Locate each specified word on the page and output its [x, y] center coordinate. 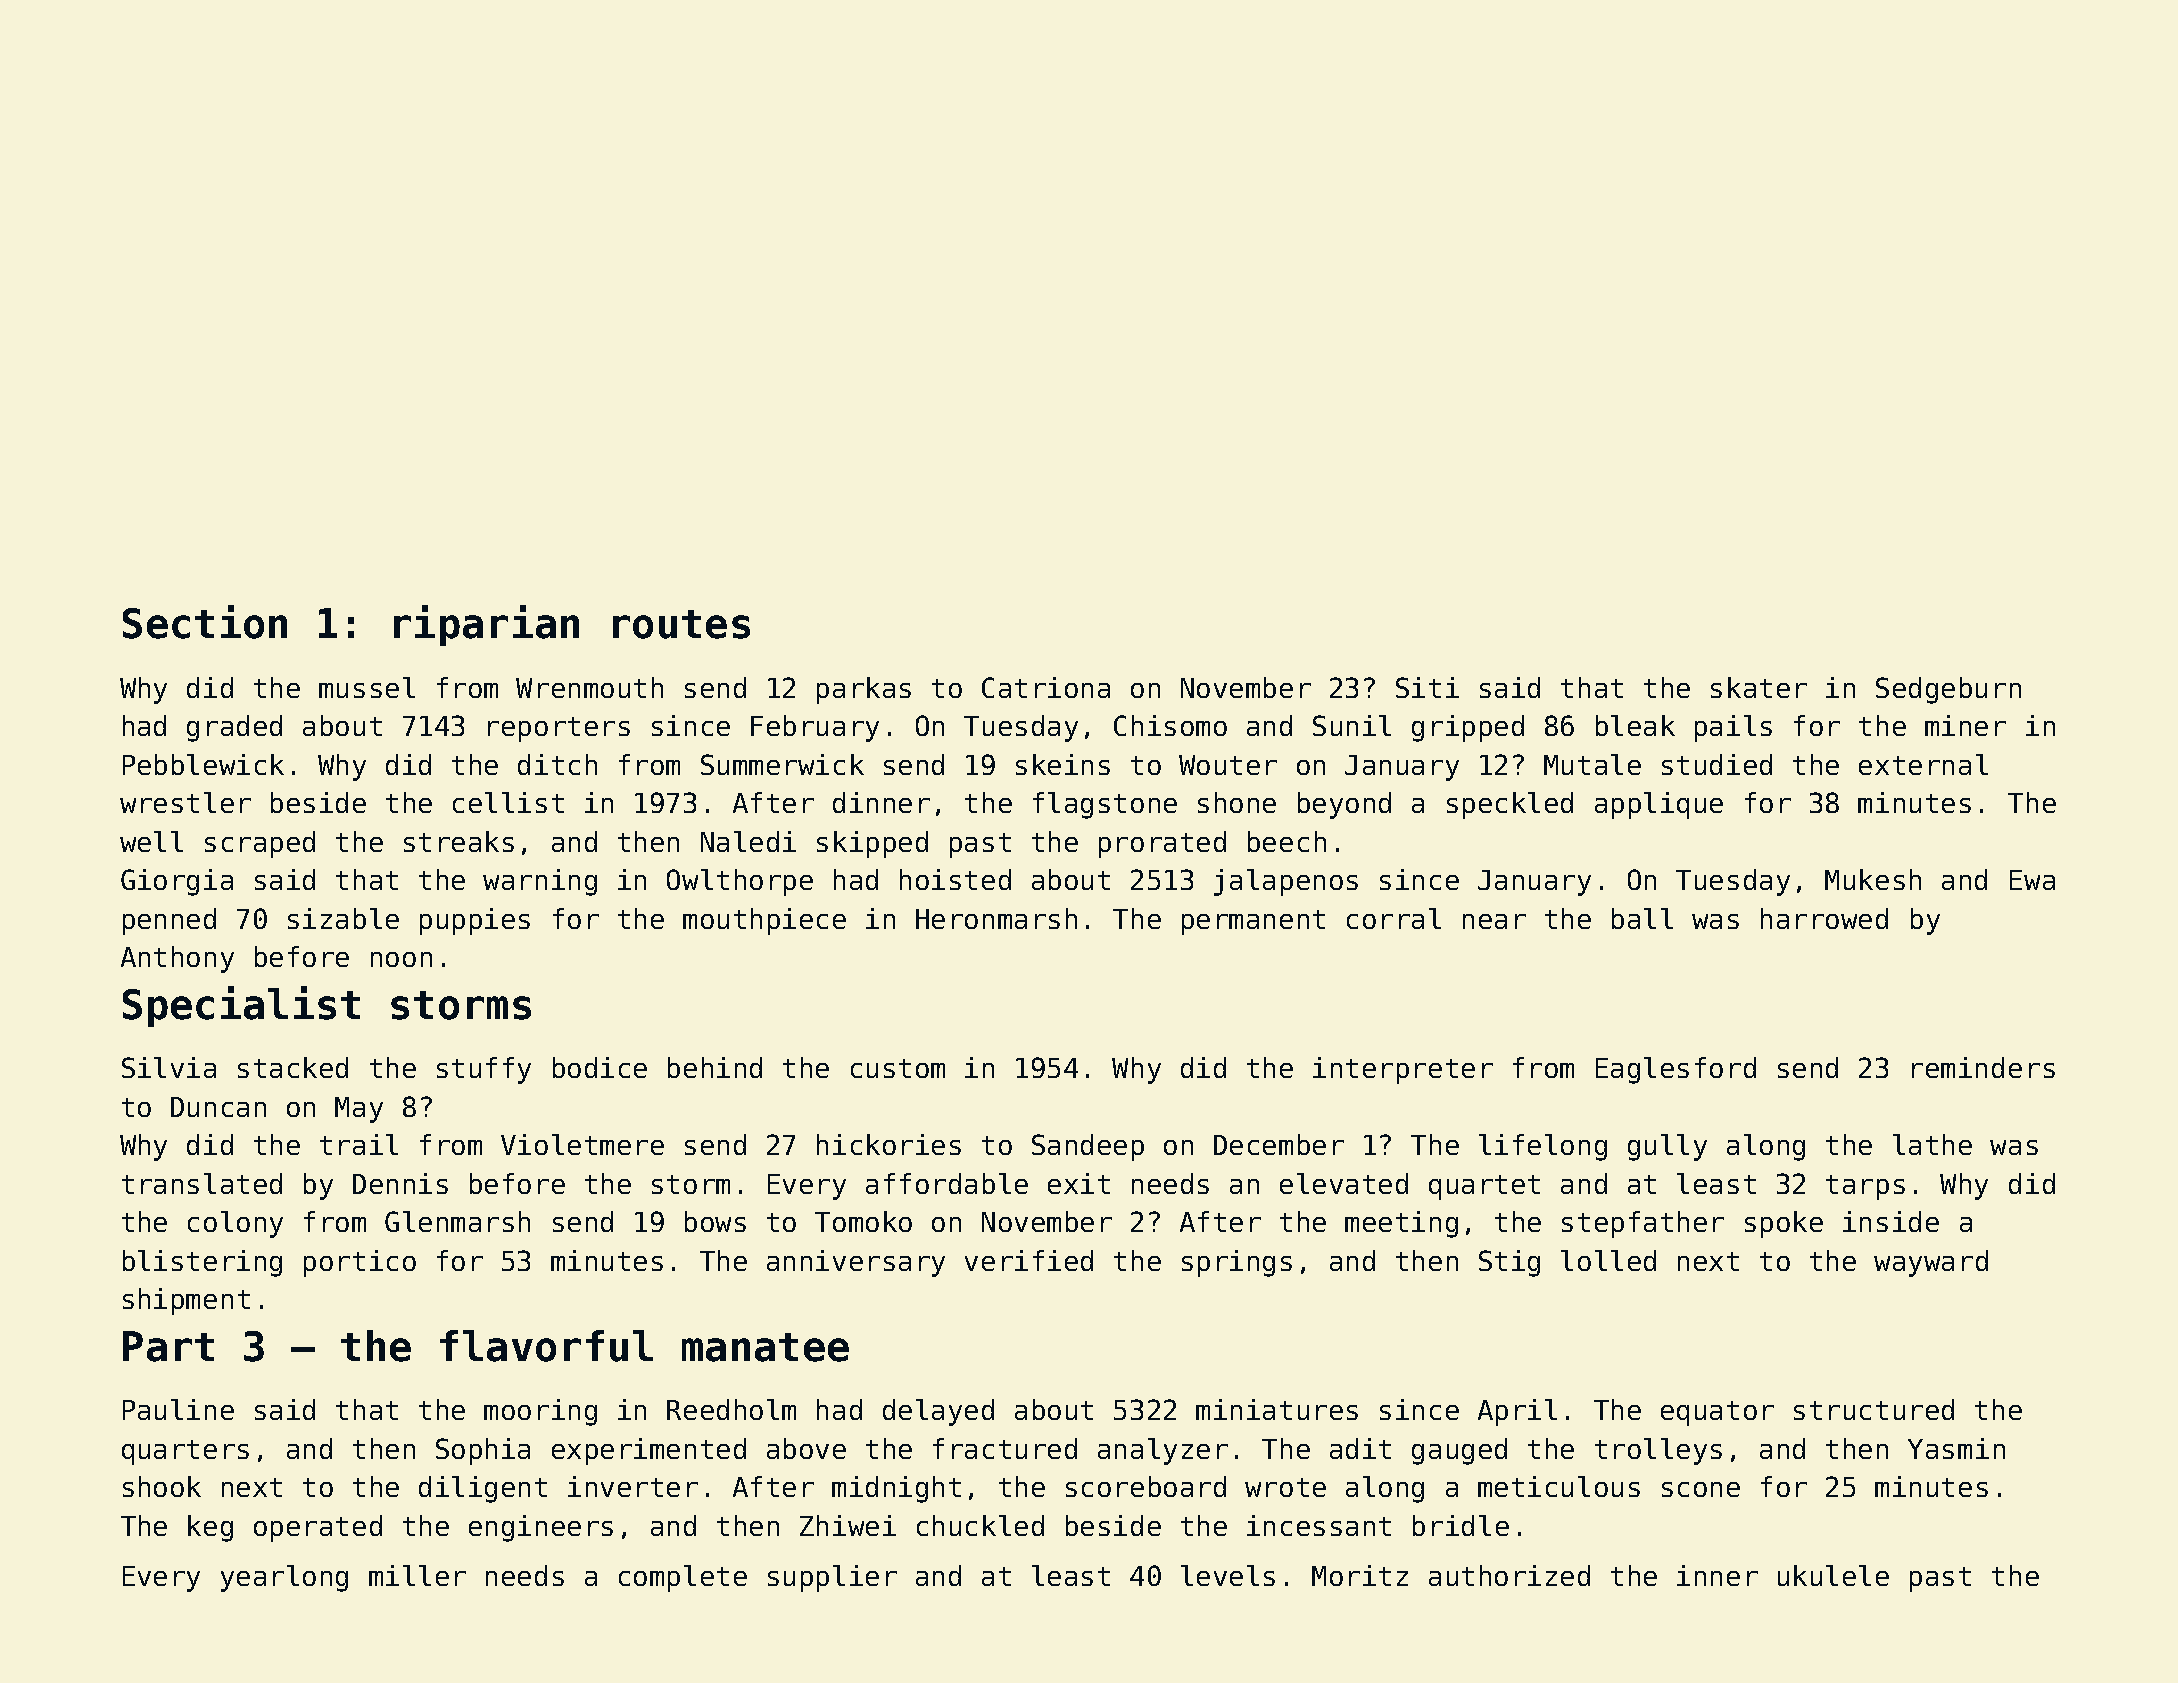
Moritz [1360, 1575]
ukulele [1833, 1575]
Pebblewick [203, 764]
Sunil [1352, 725]
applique [1659, 805]
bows [715, 1221]
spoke [1784, 1224]
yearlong [284, 1578]
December [1279, 1144]
